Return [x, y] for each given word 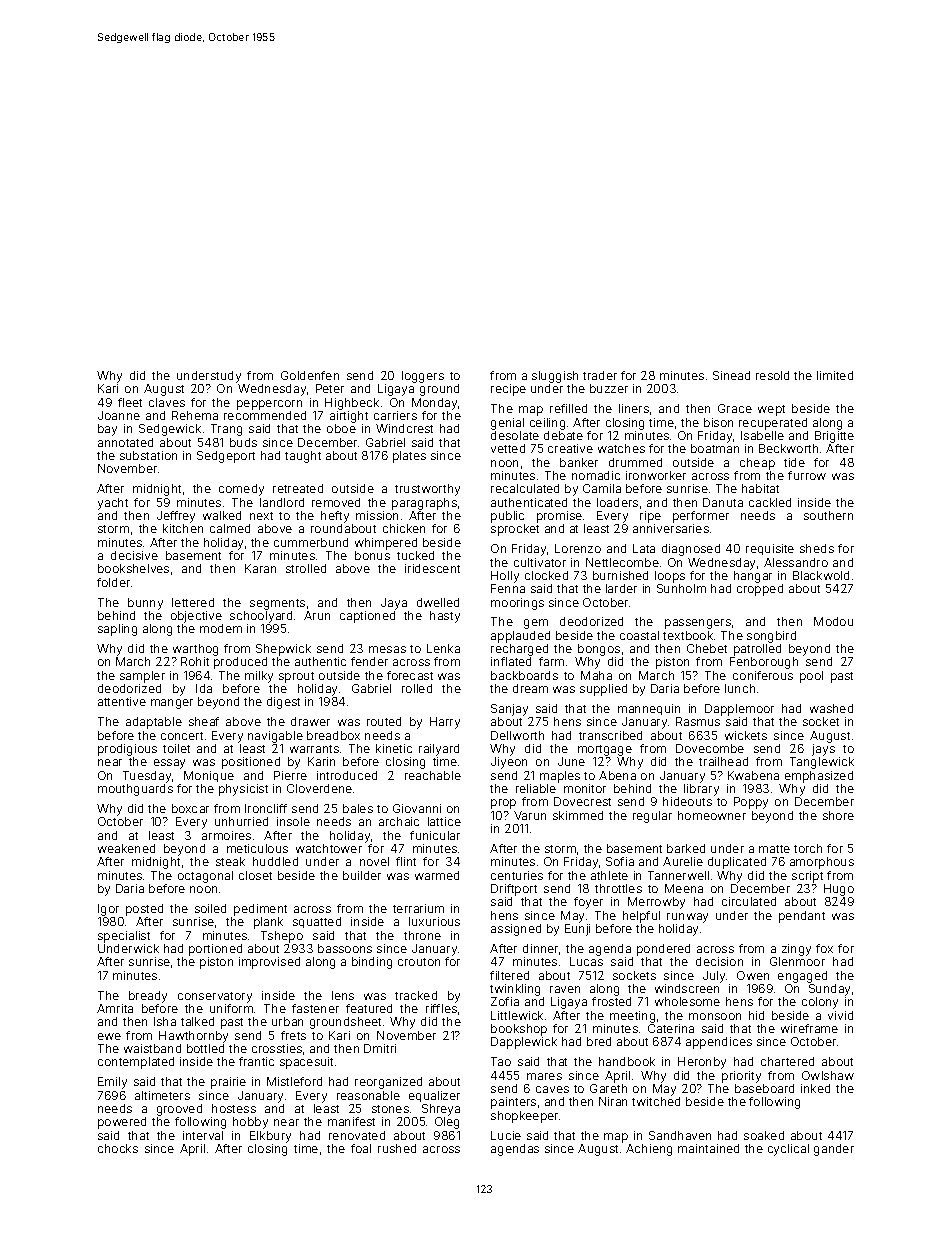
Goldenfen [310, 375]
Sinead [731, 375]
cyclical [788, 1150]
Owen [753, 975]
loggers [423, 377]
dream [530, 688]
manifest [351, 1121]
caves [552, 1089]
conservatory [215, 997]
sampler [142, 677]
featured [369, 1008]
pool [811, 677]
